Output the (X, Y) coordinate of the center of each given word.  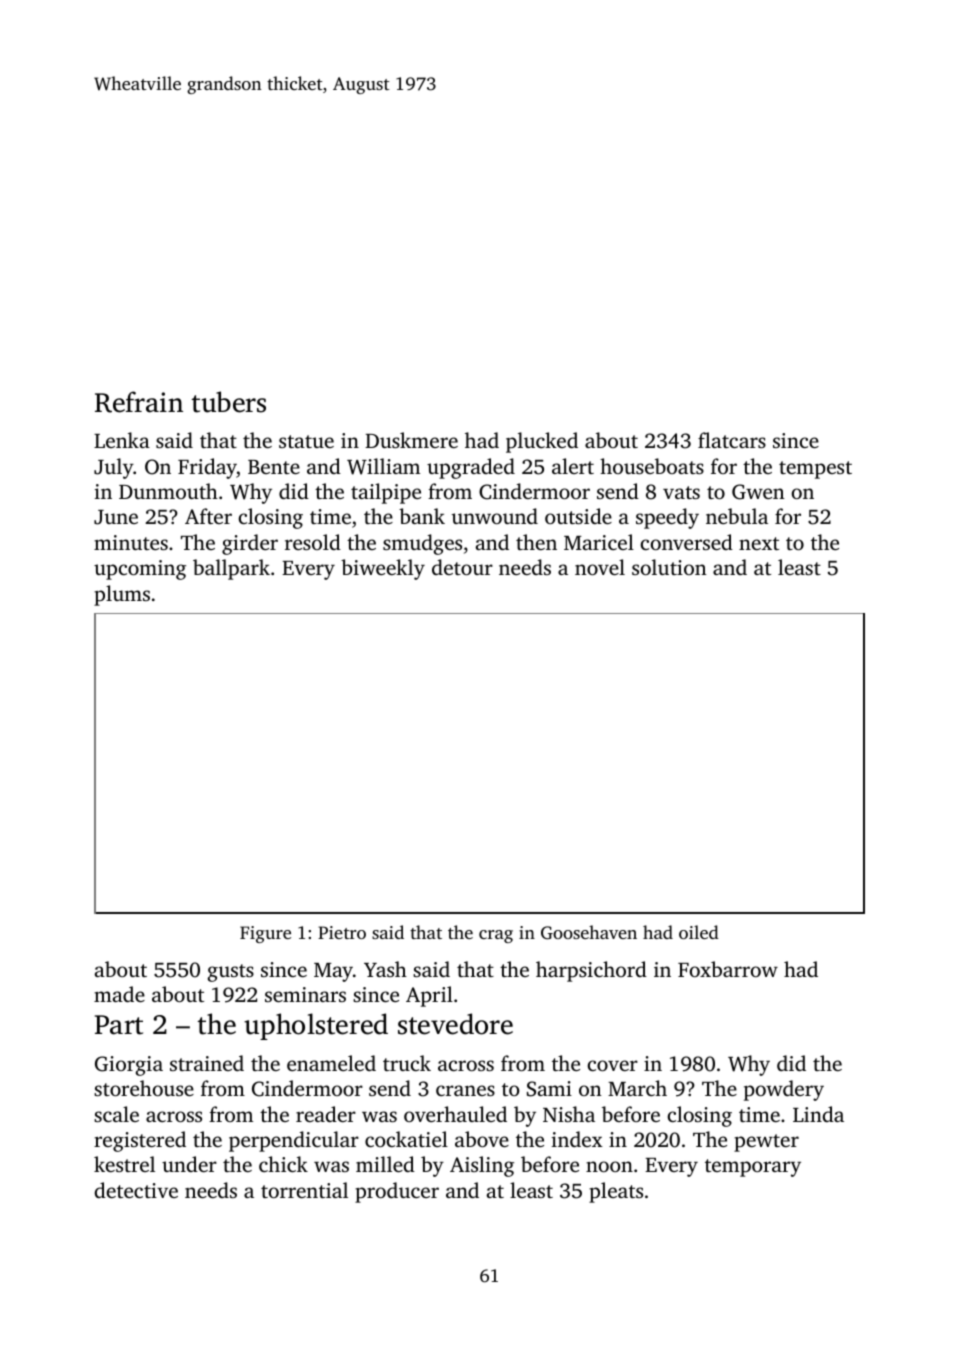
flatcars (732, 440)
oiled (699, 932)
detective (136, 1190)
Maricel (599, 542)
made (119, 994)
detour (462, 567)
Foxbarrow (728, 969)
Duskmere (411, 440)
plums (122, 595)
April (429, 996)
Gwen (758, 492)
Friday (207, 468)
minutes (131, 542)
